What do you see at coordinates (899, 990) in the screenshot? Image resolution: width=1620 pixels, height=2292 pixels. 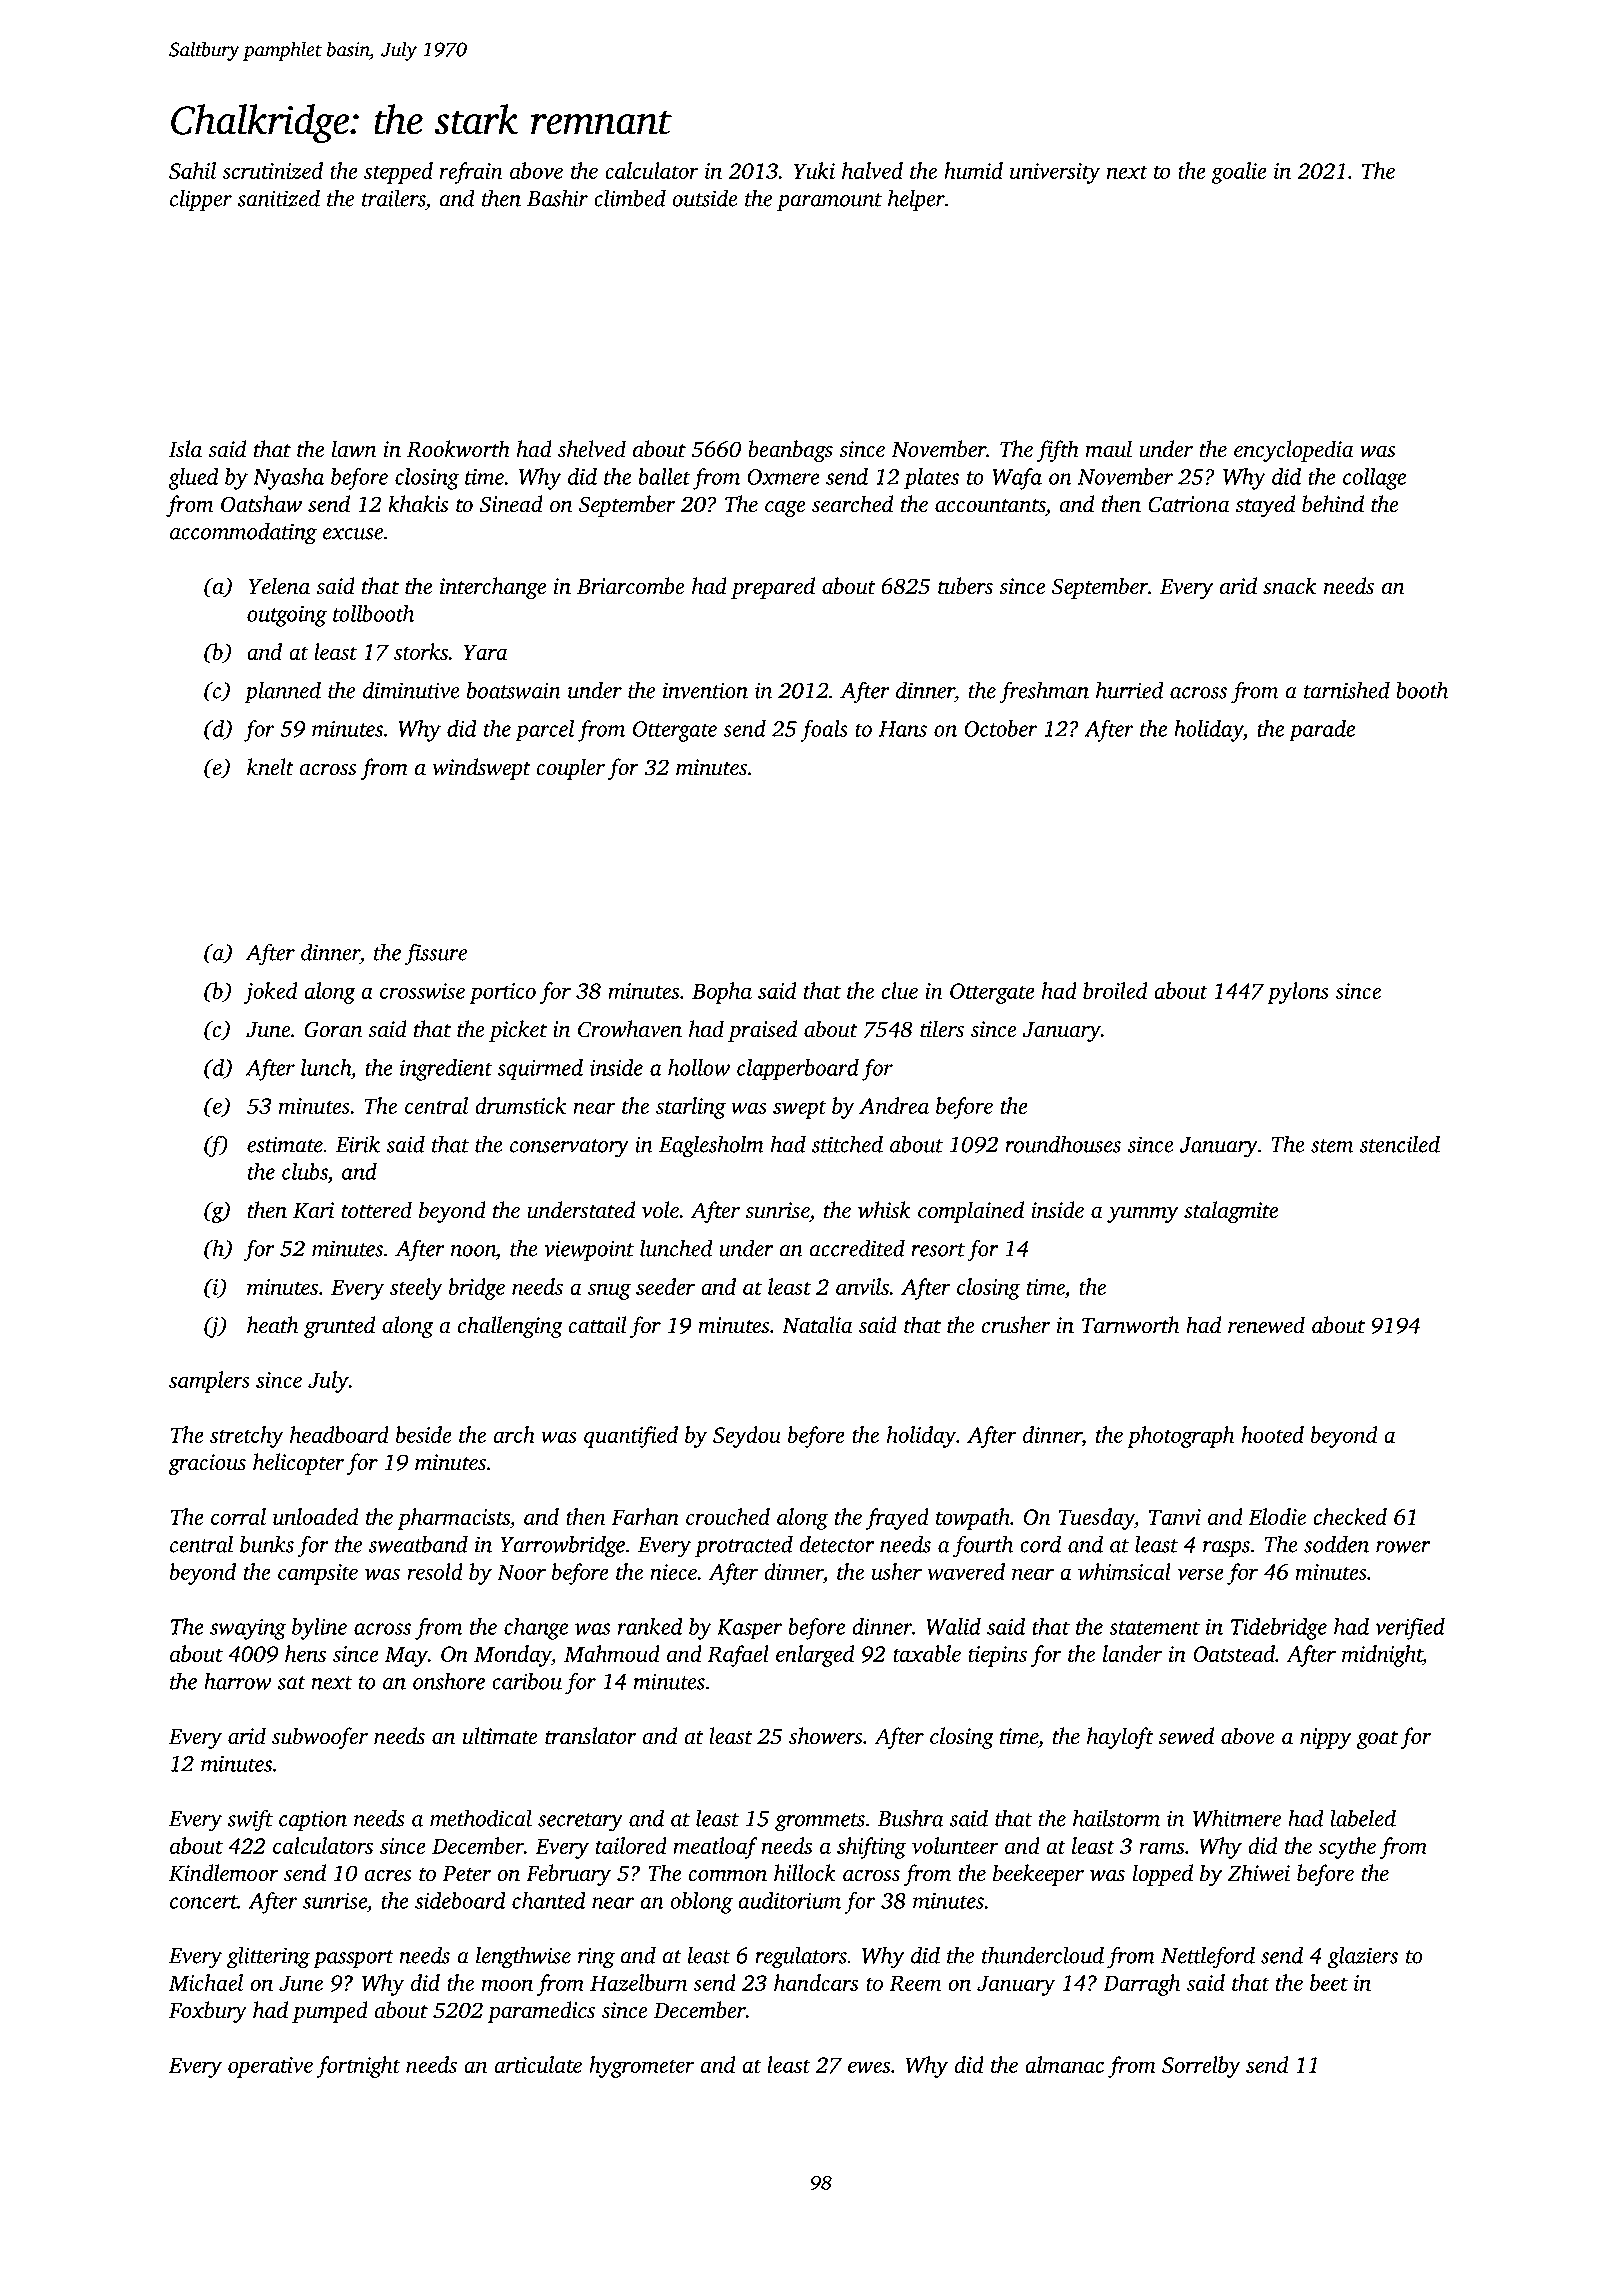 I see `clue` at bounding box center [899, 990].
